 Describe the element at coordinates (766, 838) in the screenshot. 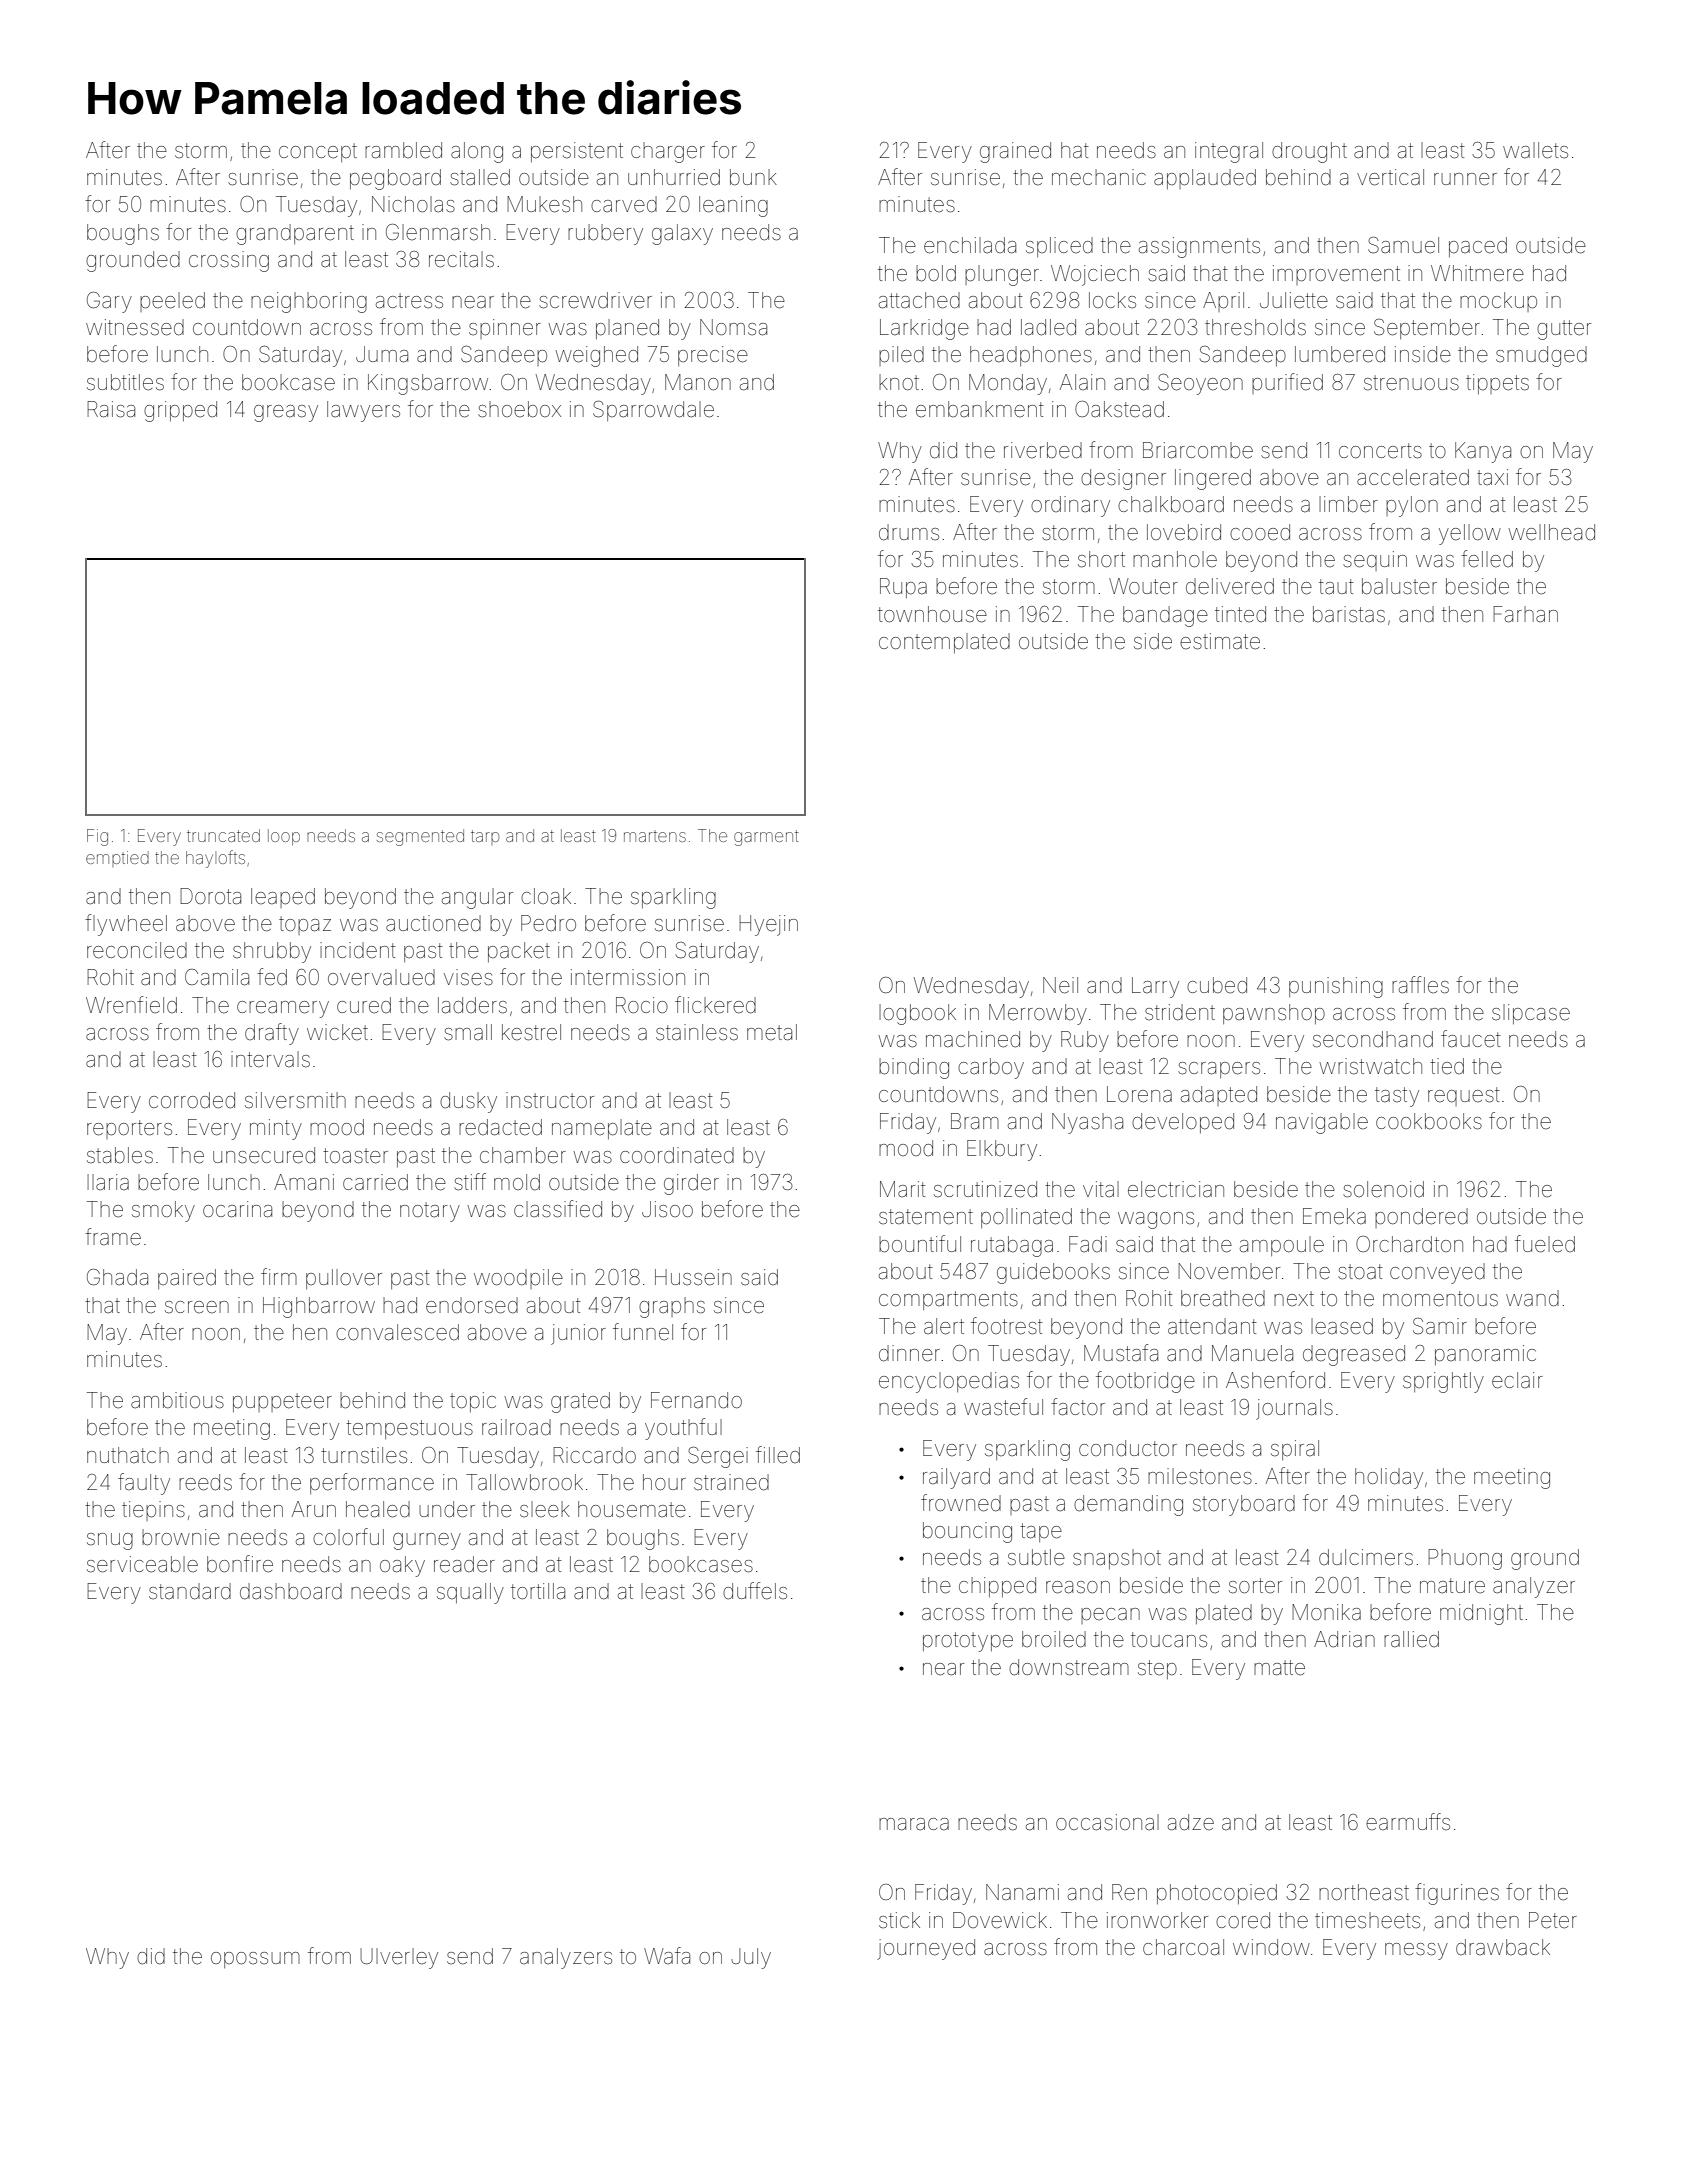

I see `garment` at that location.
